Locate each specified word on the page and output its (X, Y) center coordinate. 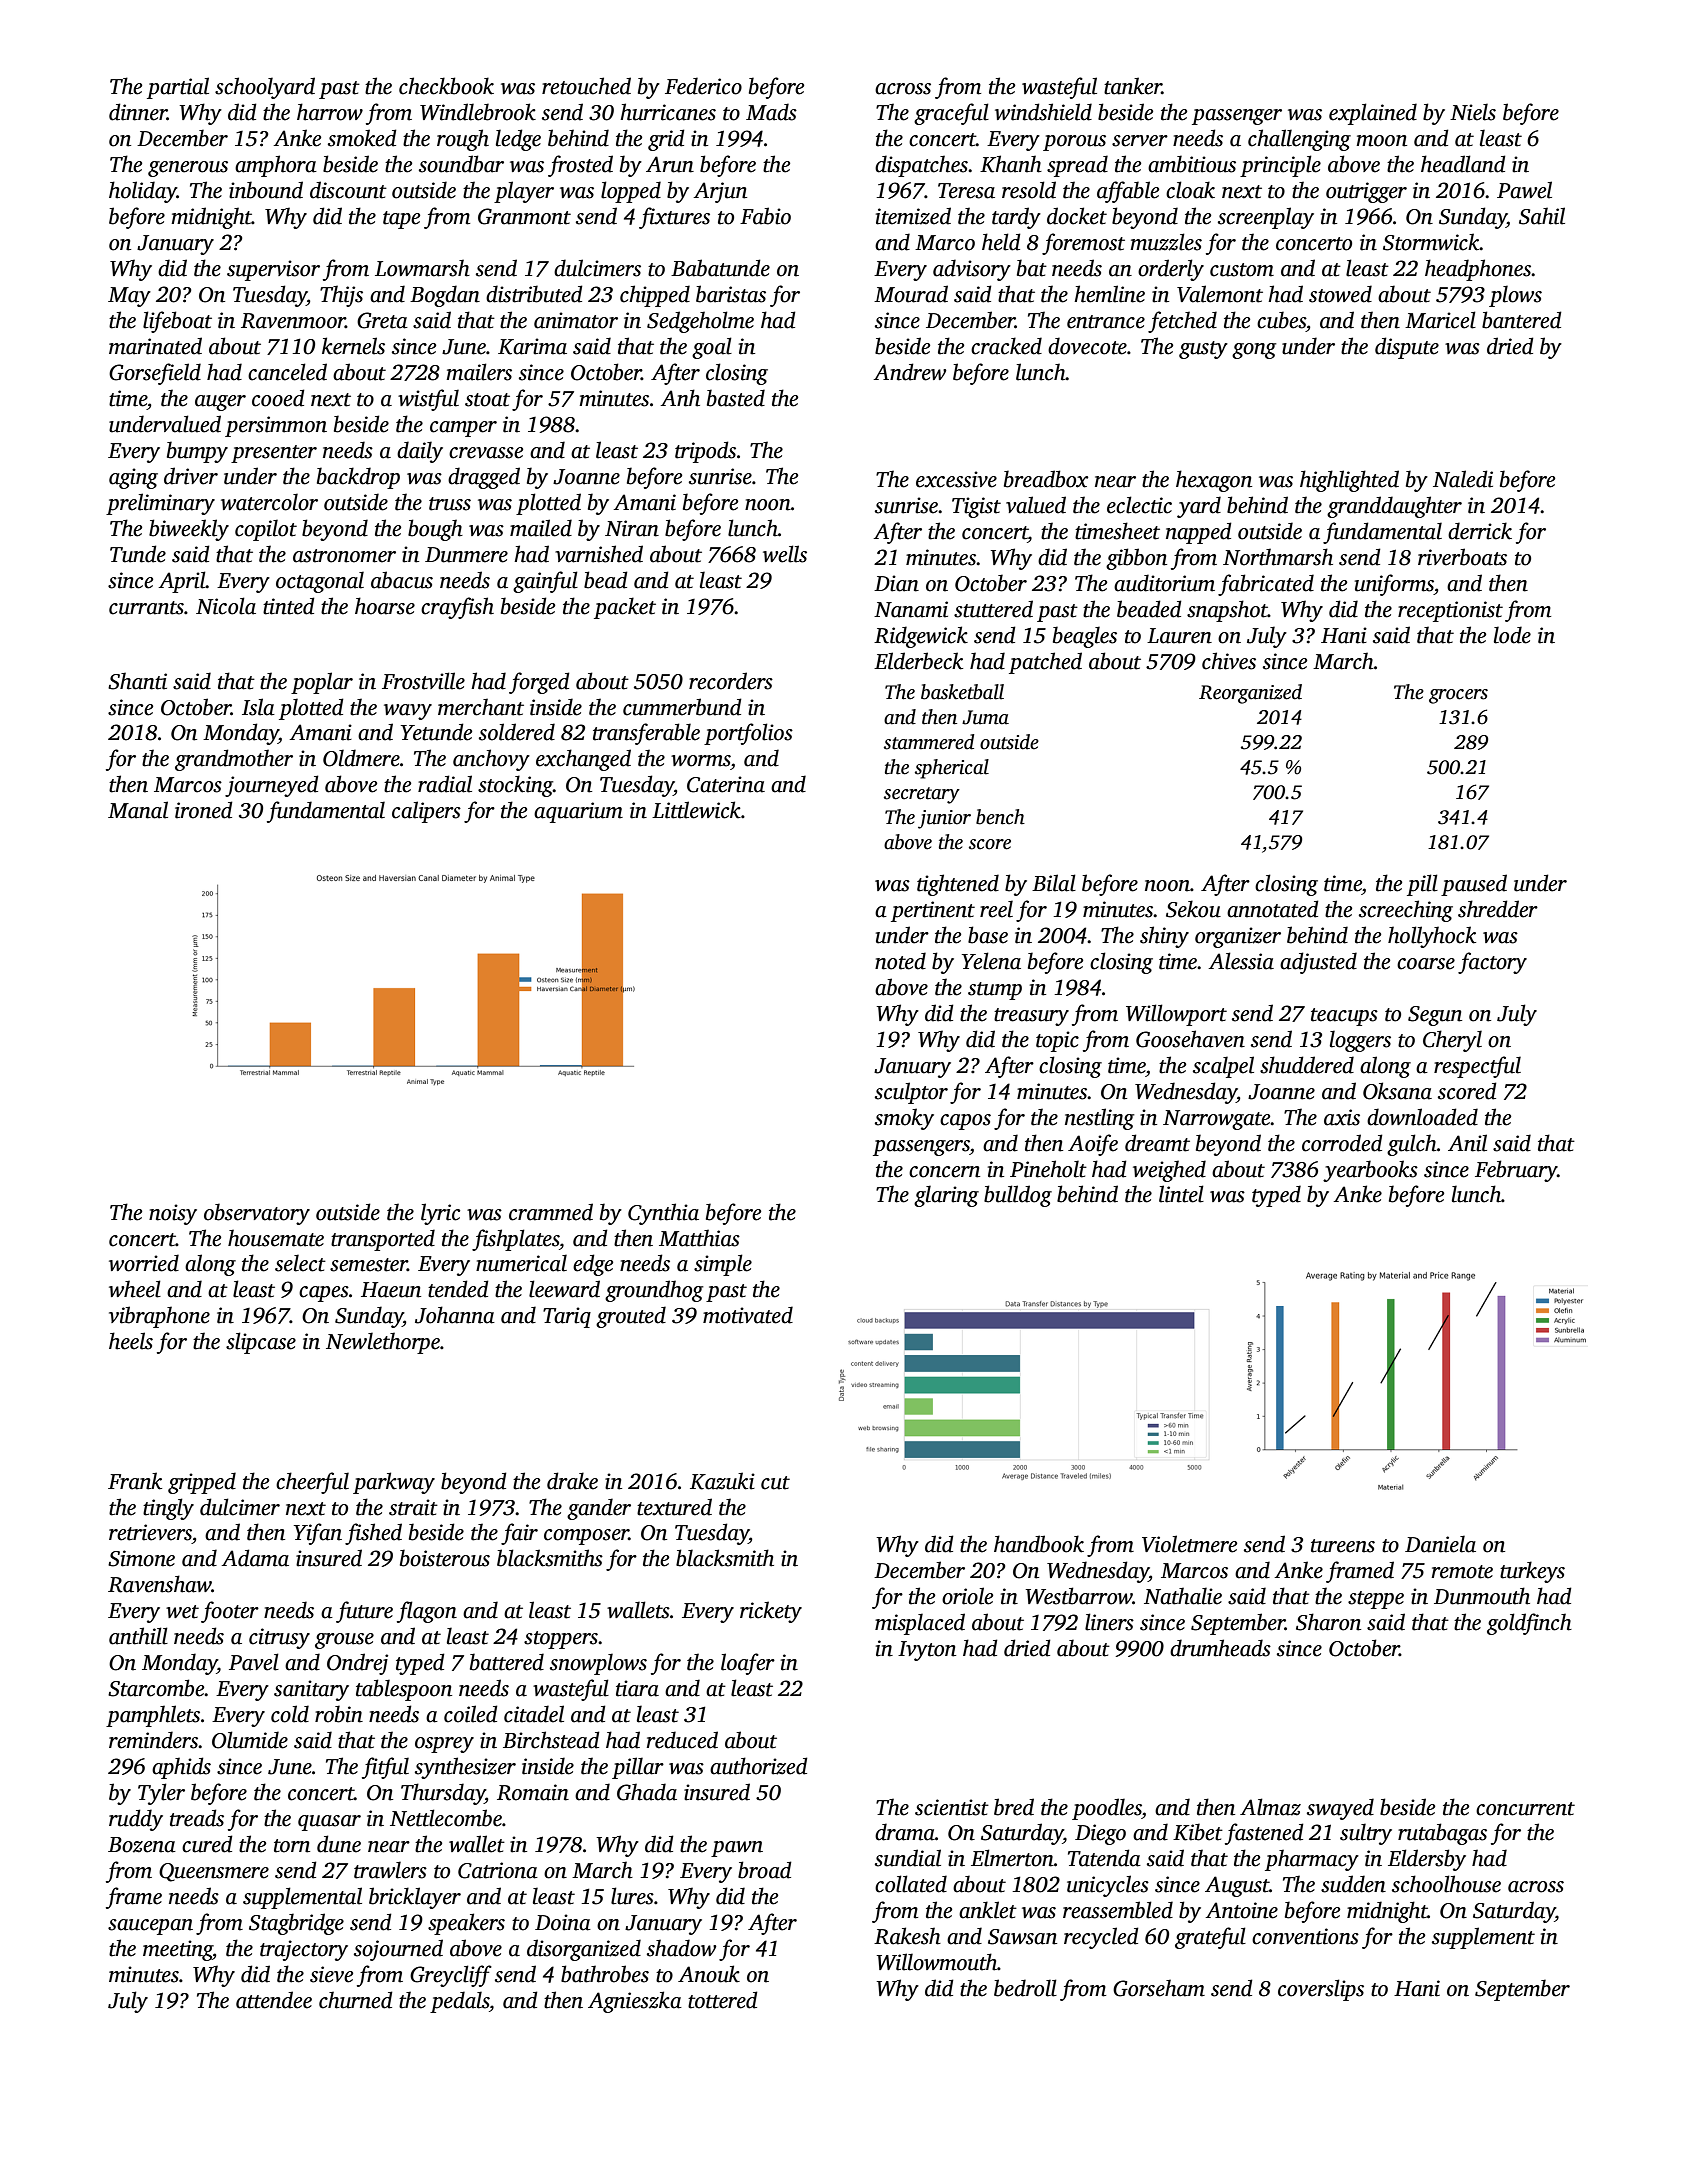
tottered (723, 2000)
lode (1512, 635)
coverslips (1321, 1990)
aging (133, 478)
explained (1373, 114)
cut (775, 1483)
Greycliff (451, 1976)
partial (178, 88)
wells (785, 554)
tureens (1343, 1546)
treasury (1031, 1017)
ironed (204, 810)
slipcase (261, 1343)
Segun (1435, 1016)
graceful (951, 114)
